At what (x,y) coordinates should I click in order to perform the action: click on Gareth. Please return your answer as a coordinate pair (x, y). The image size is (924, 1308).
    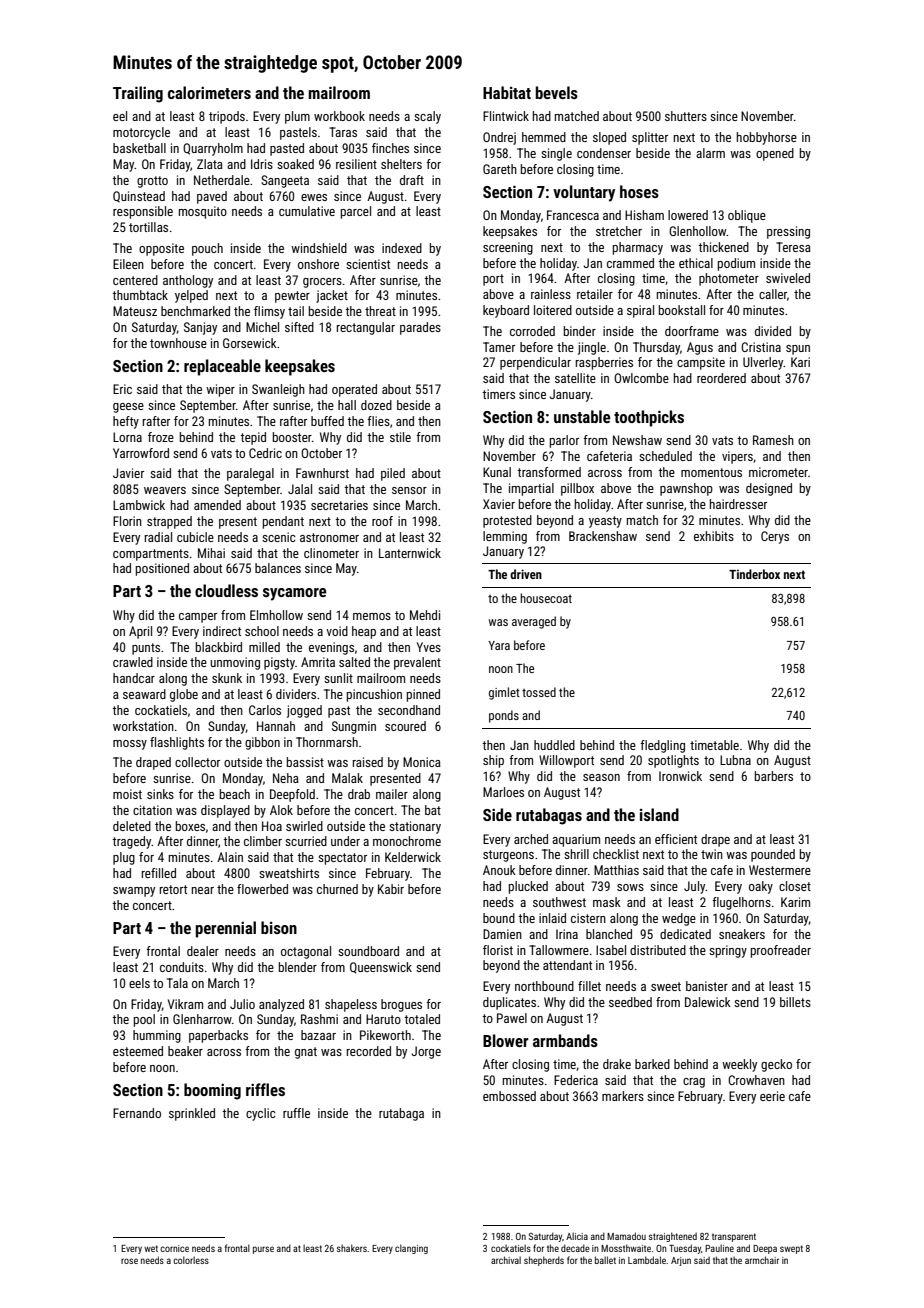
    Looking at the image, I should click on (500, 169).
